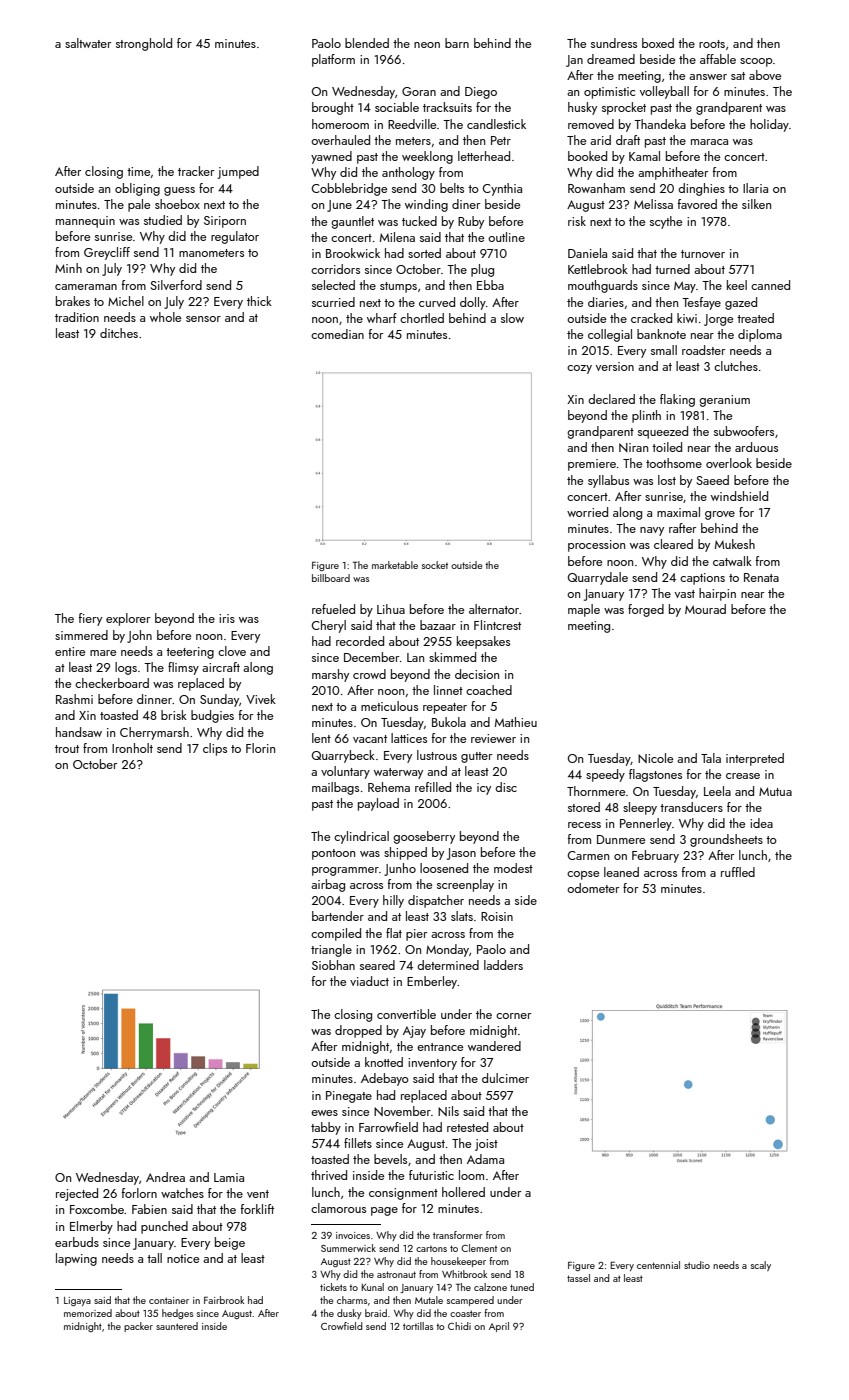 The height and width of the screenshot is (1400, 849). What do you see at coordinates (756, 447) in the screenshot?
I see `arduous` at bounding box center [756, 447].
